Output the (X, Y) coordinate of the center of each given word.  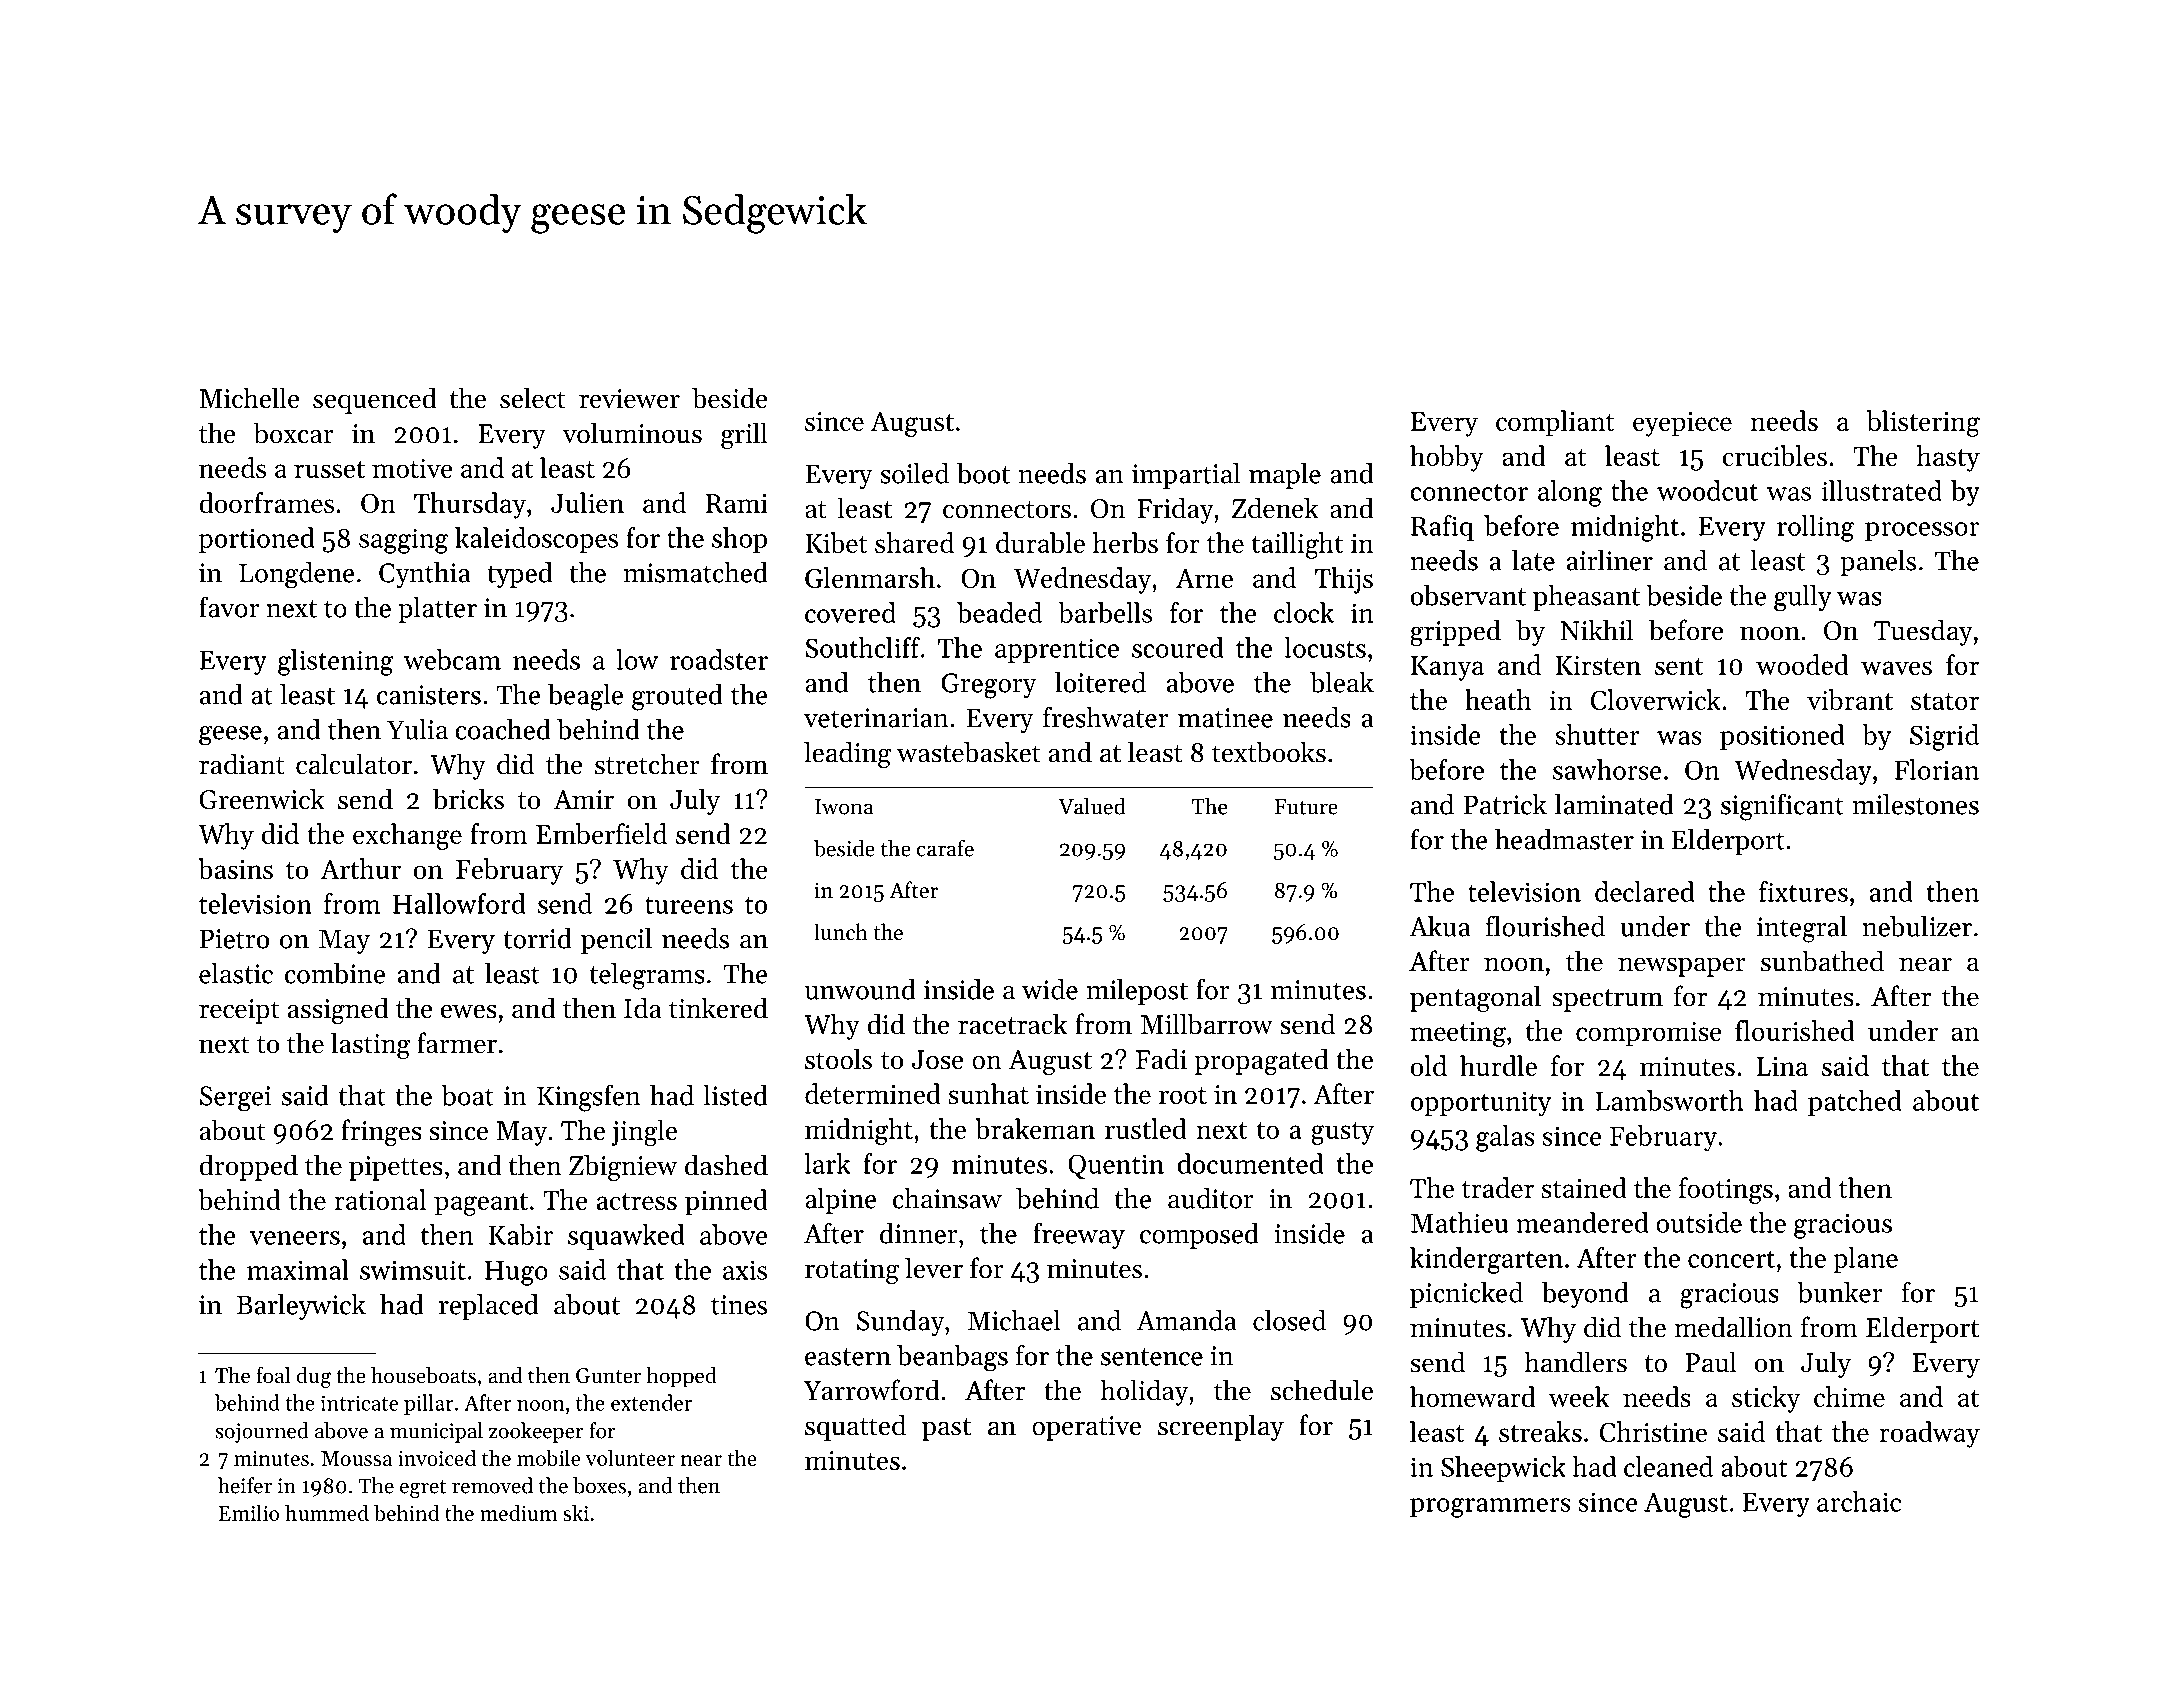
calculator (354, 764)
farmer (457, 1043)
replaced (489, 1307)
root (1183, 1095)
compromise (1649, 1034)
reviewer (629, 399)
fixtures (1803, 891)
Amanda (1186, 1320)
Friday (1175, 510)
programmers (1490, 1508)
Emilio (249, 1512)
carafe (945, 848)
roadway (1929, 1434)
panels (1878, 563)
